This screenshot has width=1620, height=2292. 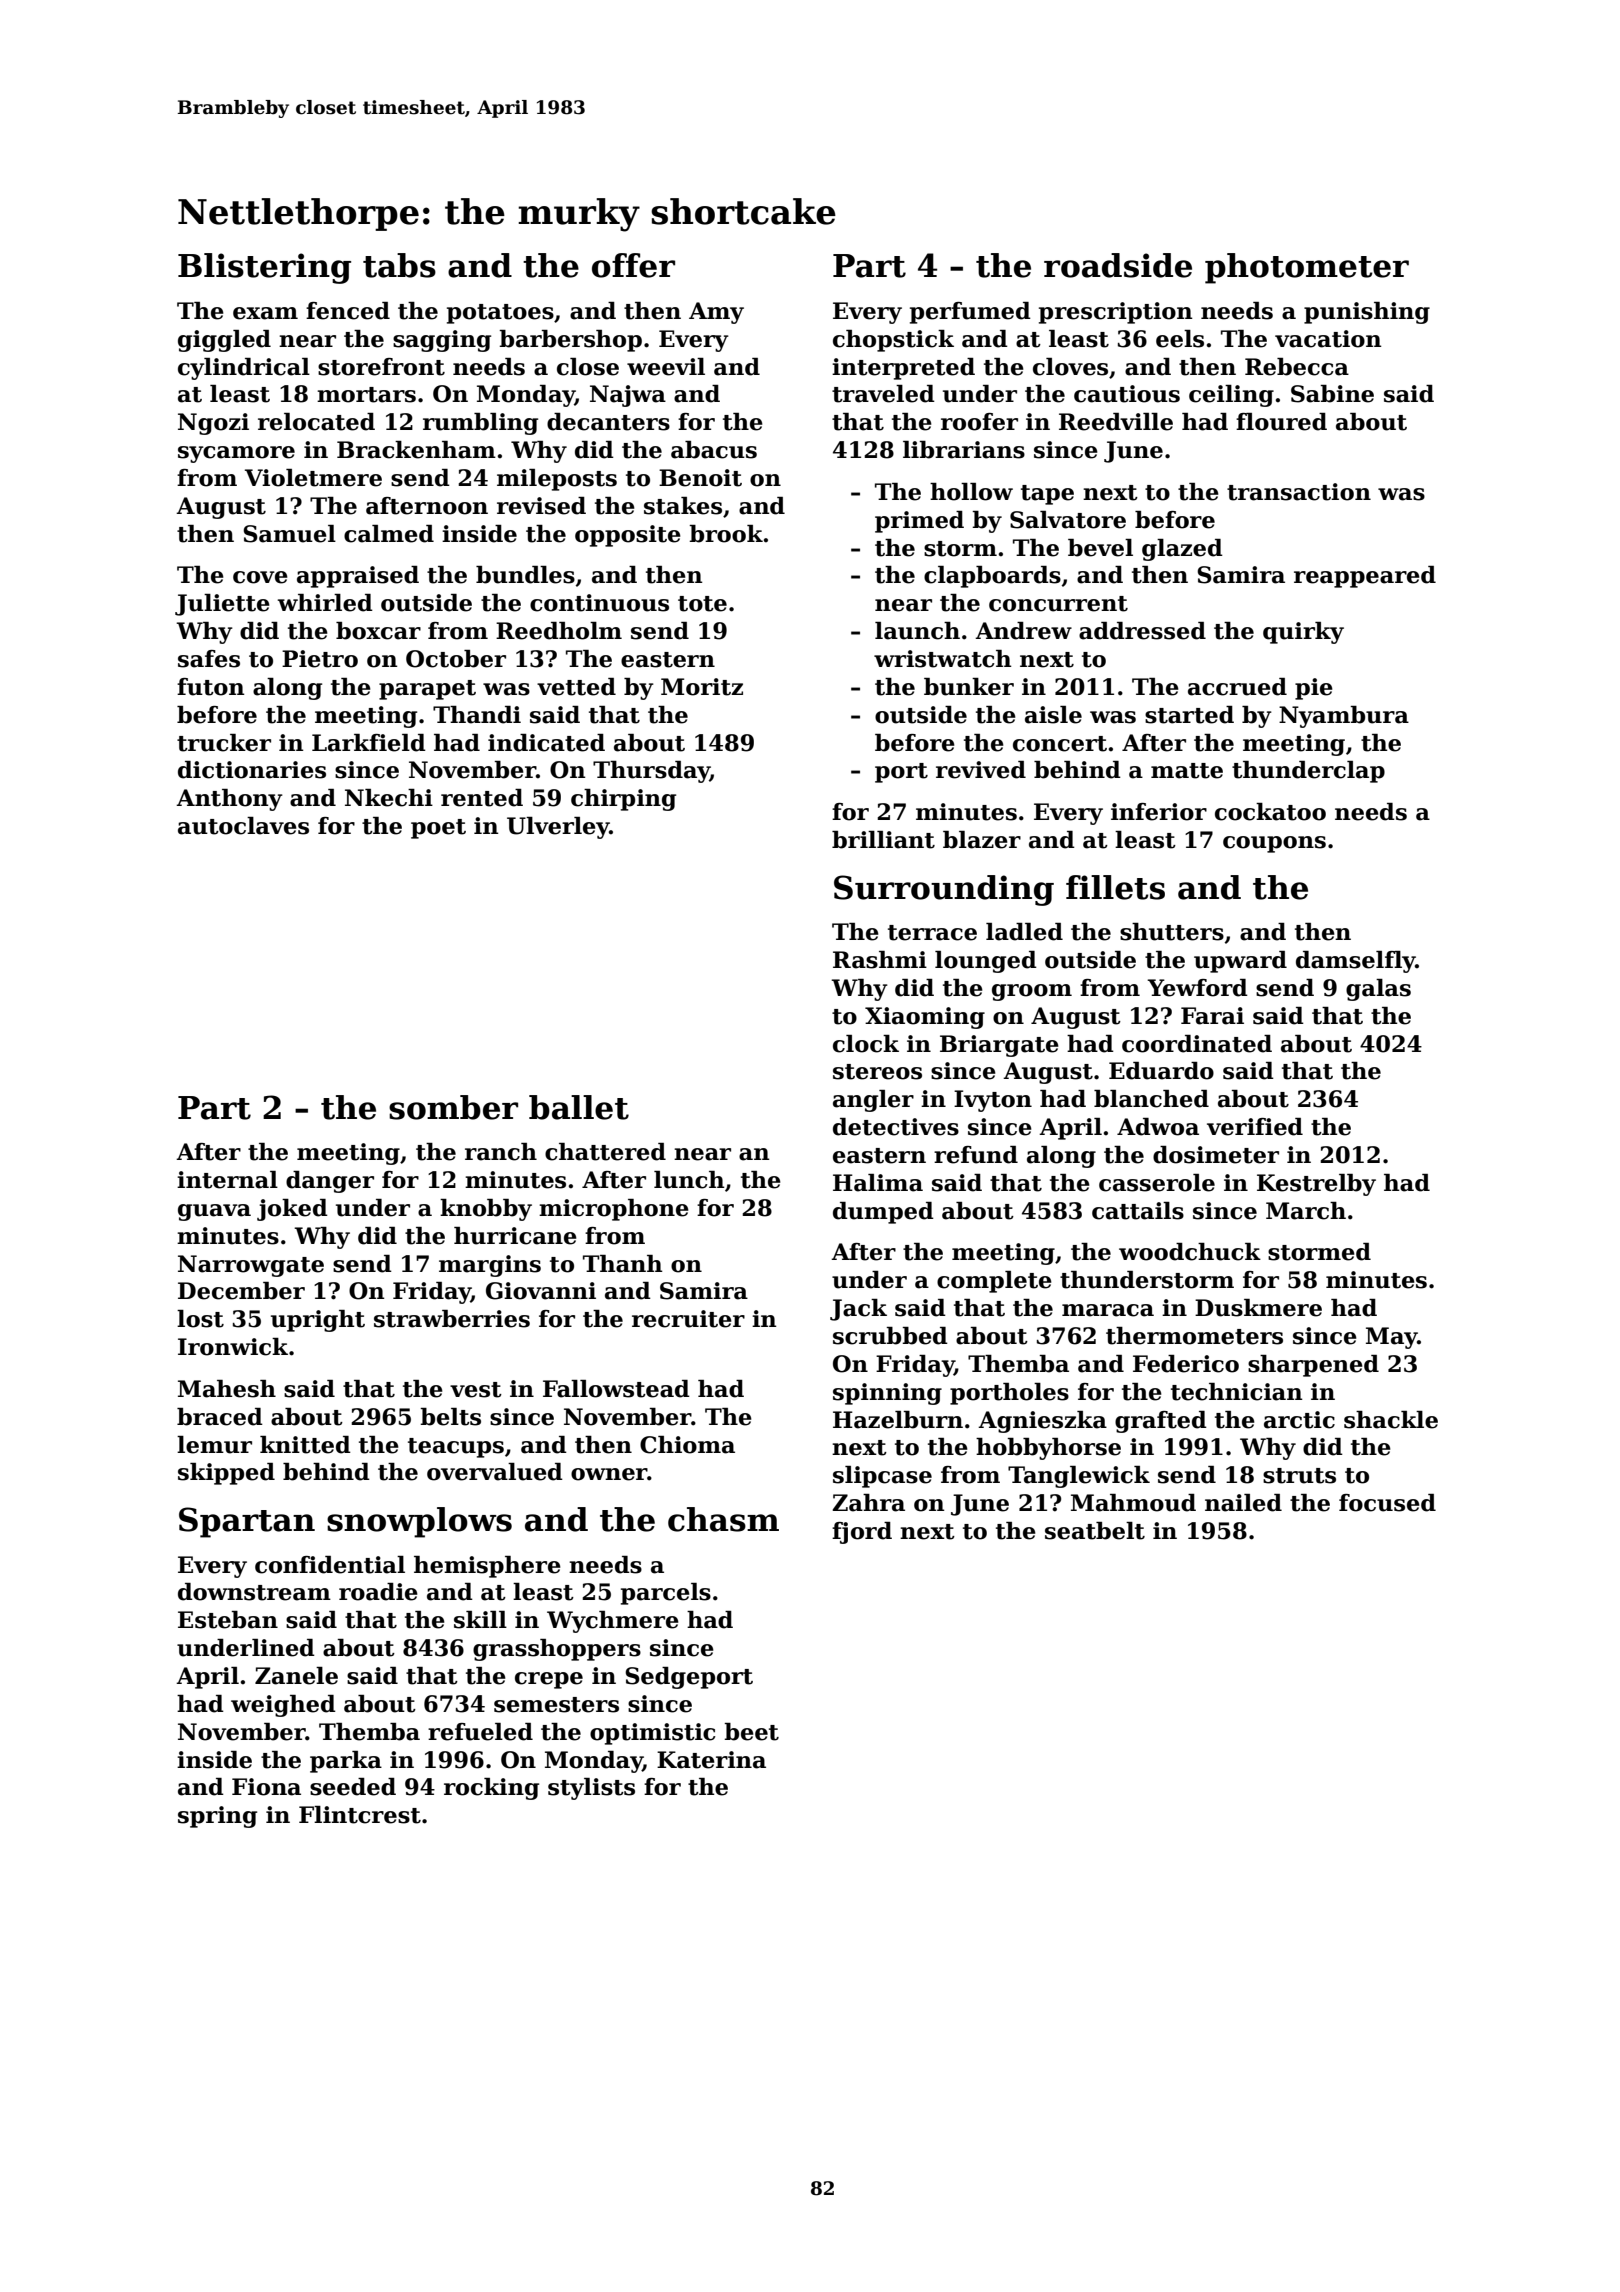 What do you see at coordinates (200, 1319) in the screenshot?
I see `lost` at bounding box center [200, 1319].
